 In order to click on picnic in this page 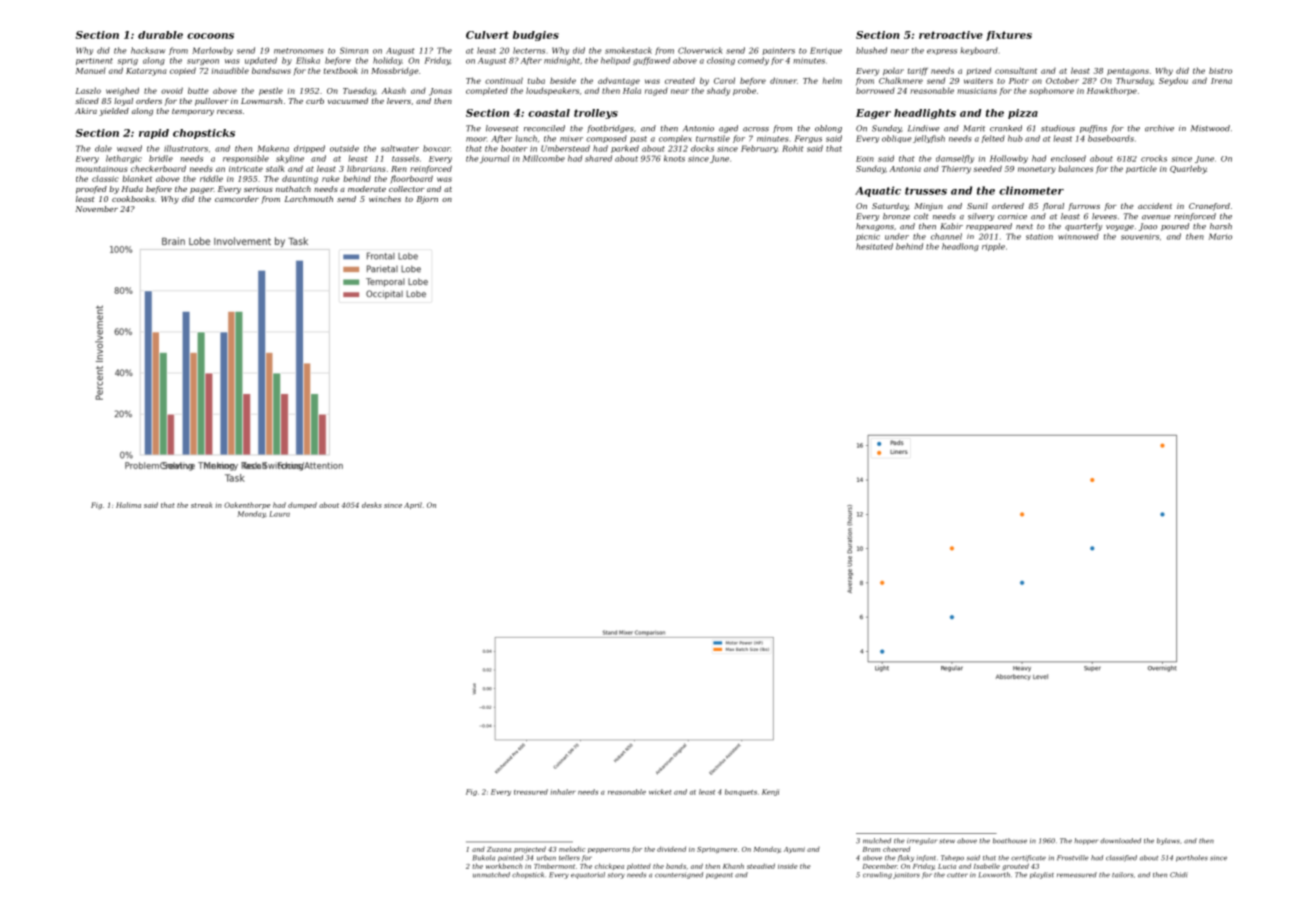, I will do `click(868, 237)`.
